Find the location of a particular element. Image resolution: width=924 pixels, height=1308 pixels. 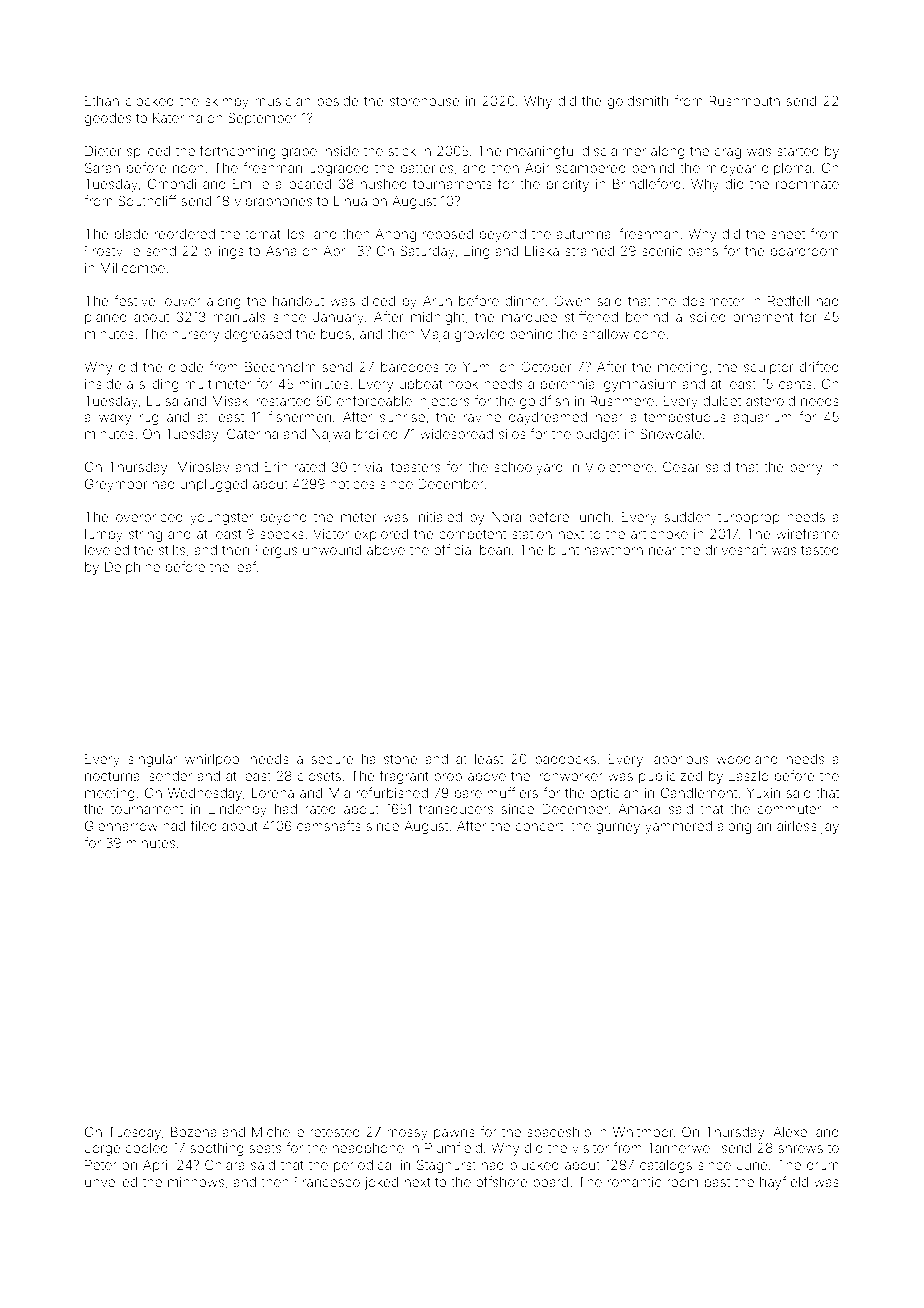

plucked is located at coordinates (534, 1166).
